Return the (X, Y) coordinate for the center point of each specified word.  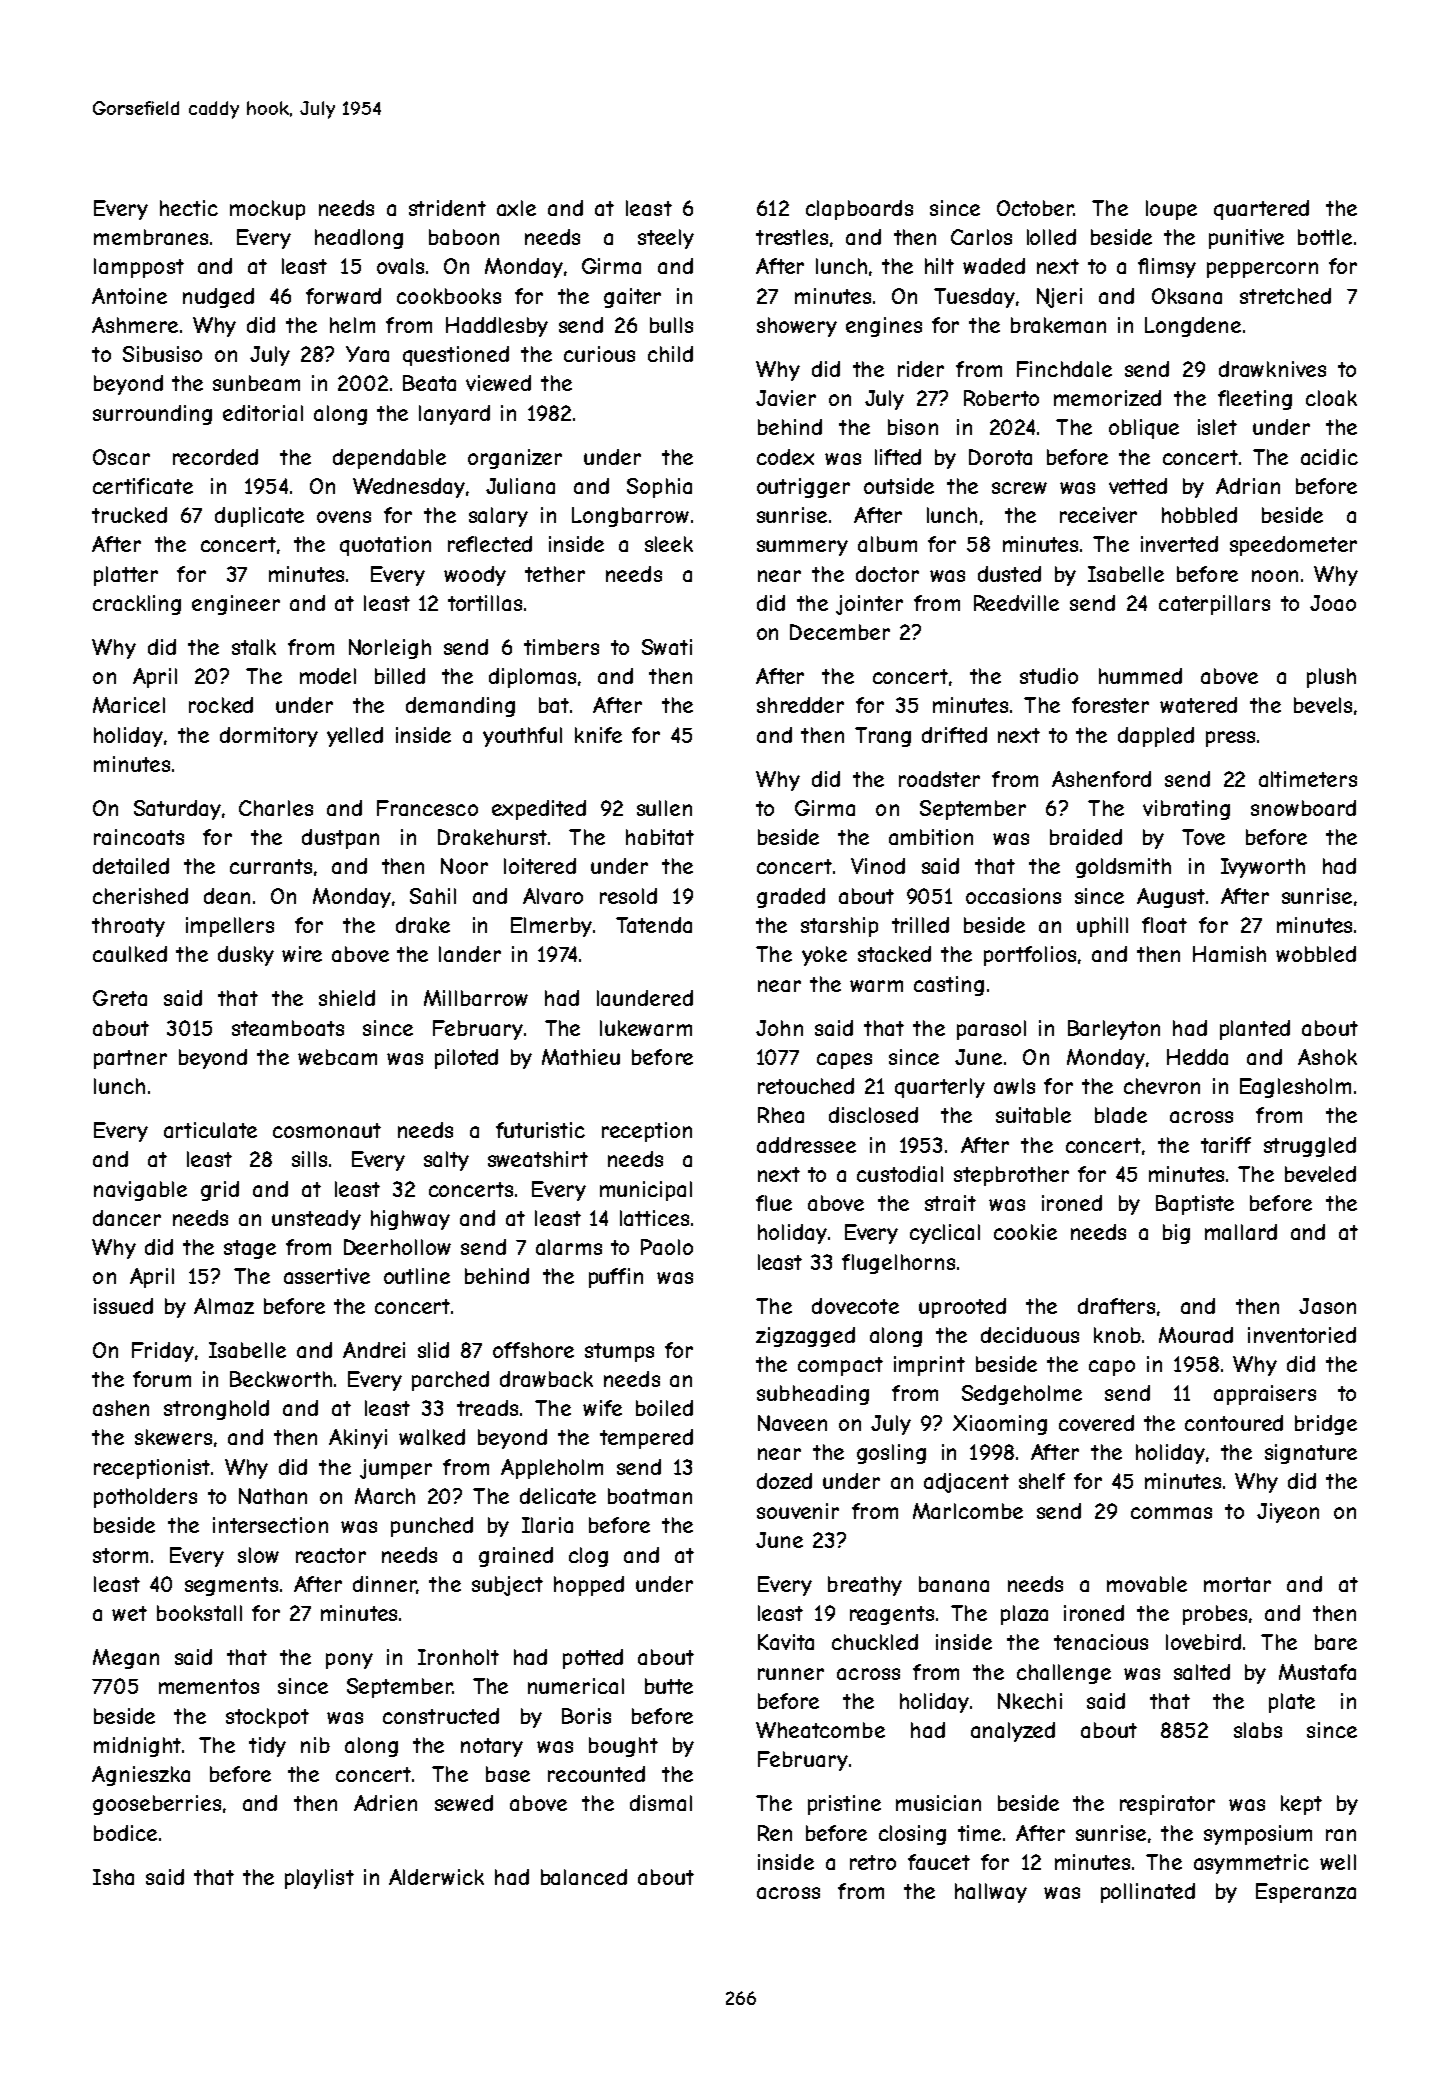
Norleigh (390, 649)
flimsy (1167, 268)
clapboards (859, 210)
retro (873, 1862)
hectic (189, 208)
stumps (619, 1352)
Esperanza (1306, 1893)
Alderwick (436, 1877)
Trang (883, 737)
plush (1331, 678)
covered (1096, 1423)
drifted (954, 735)
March (385, 1496)
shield (347, 998)
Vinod (878, 866)
